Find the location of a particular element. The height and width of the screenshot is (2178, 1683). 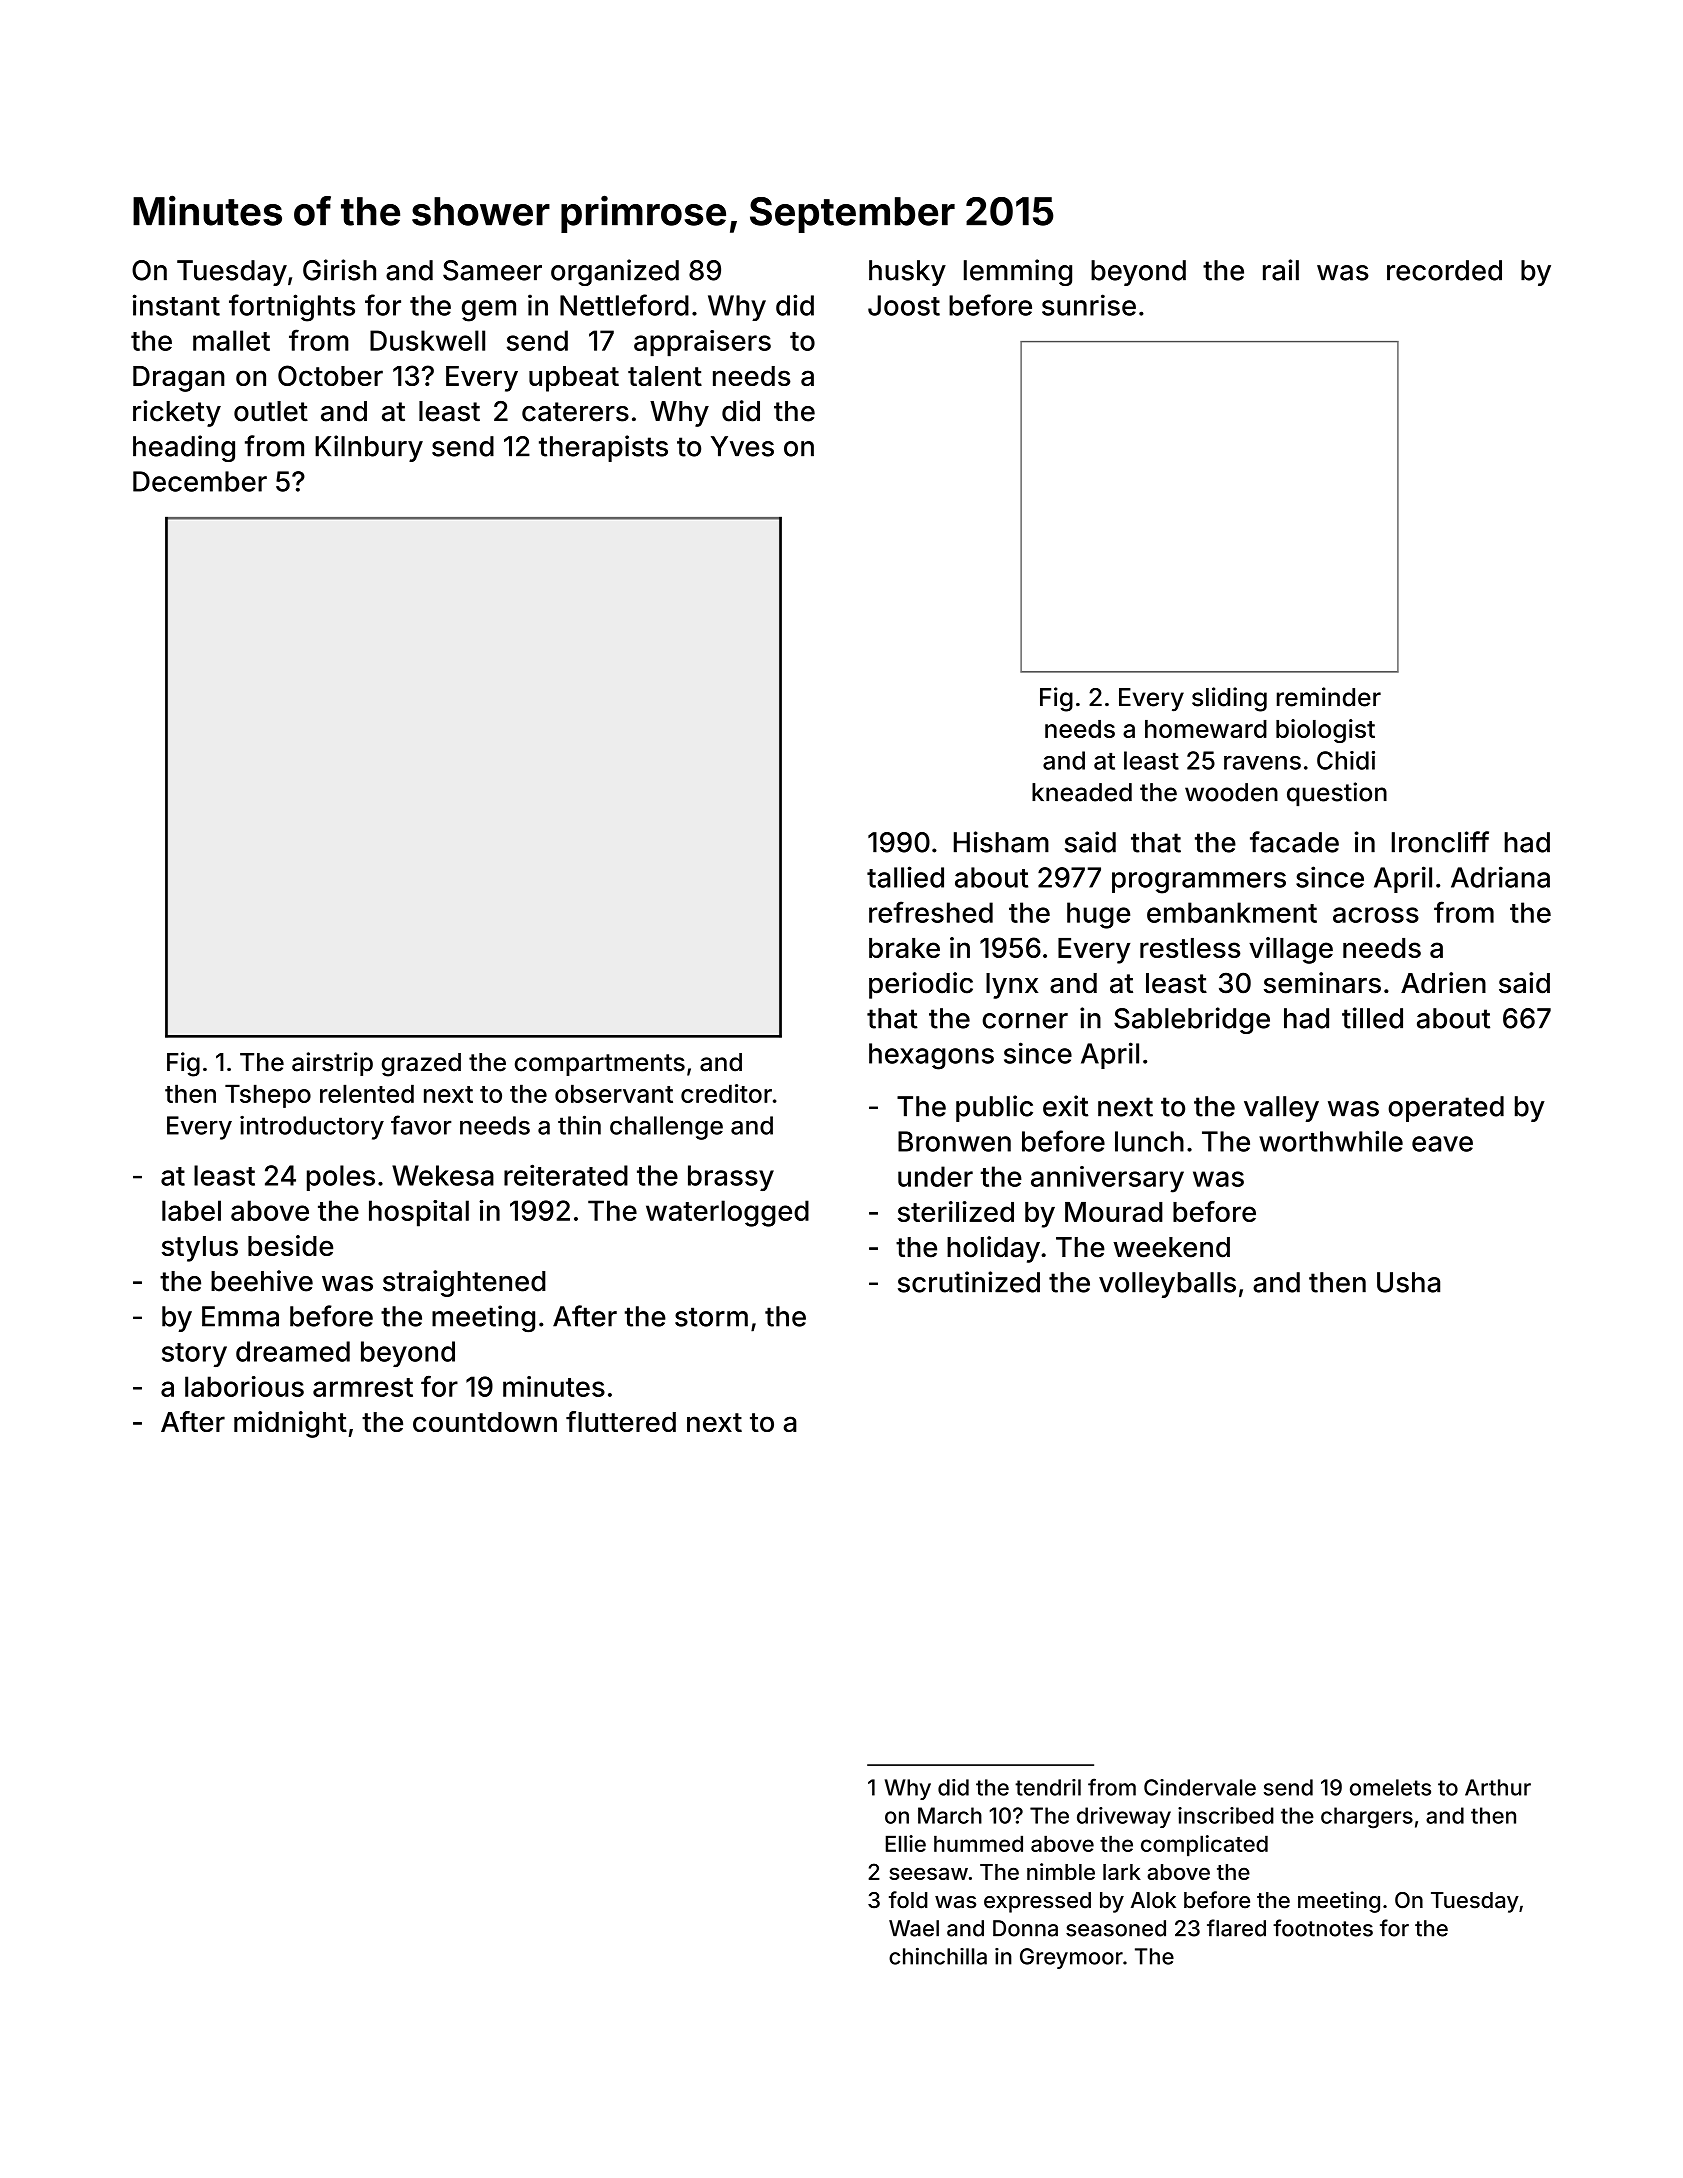

midnight is located at coordinates (290, 1424).
